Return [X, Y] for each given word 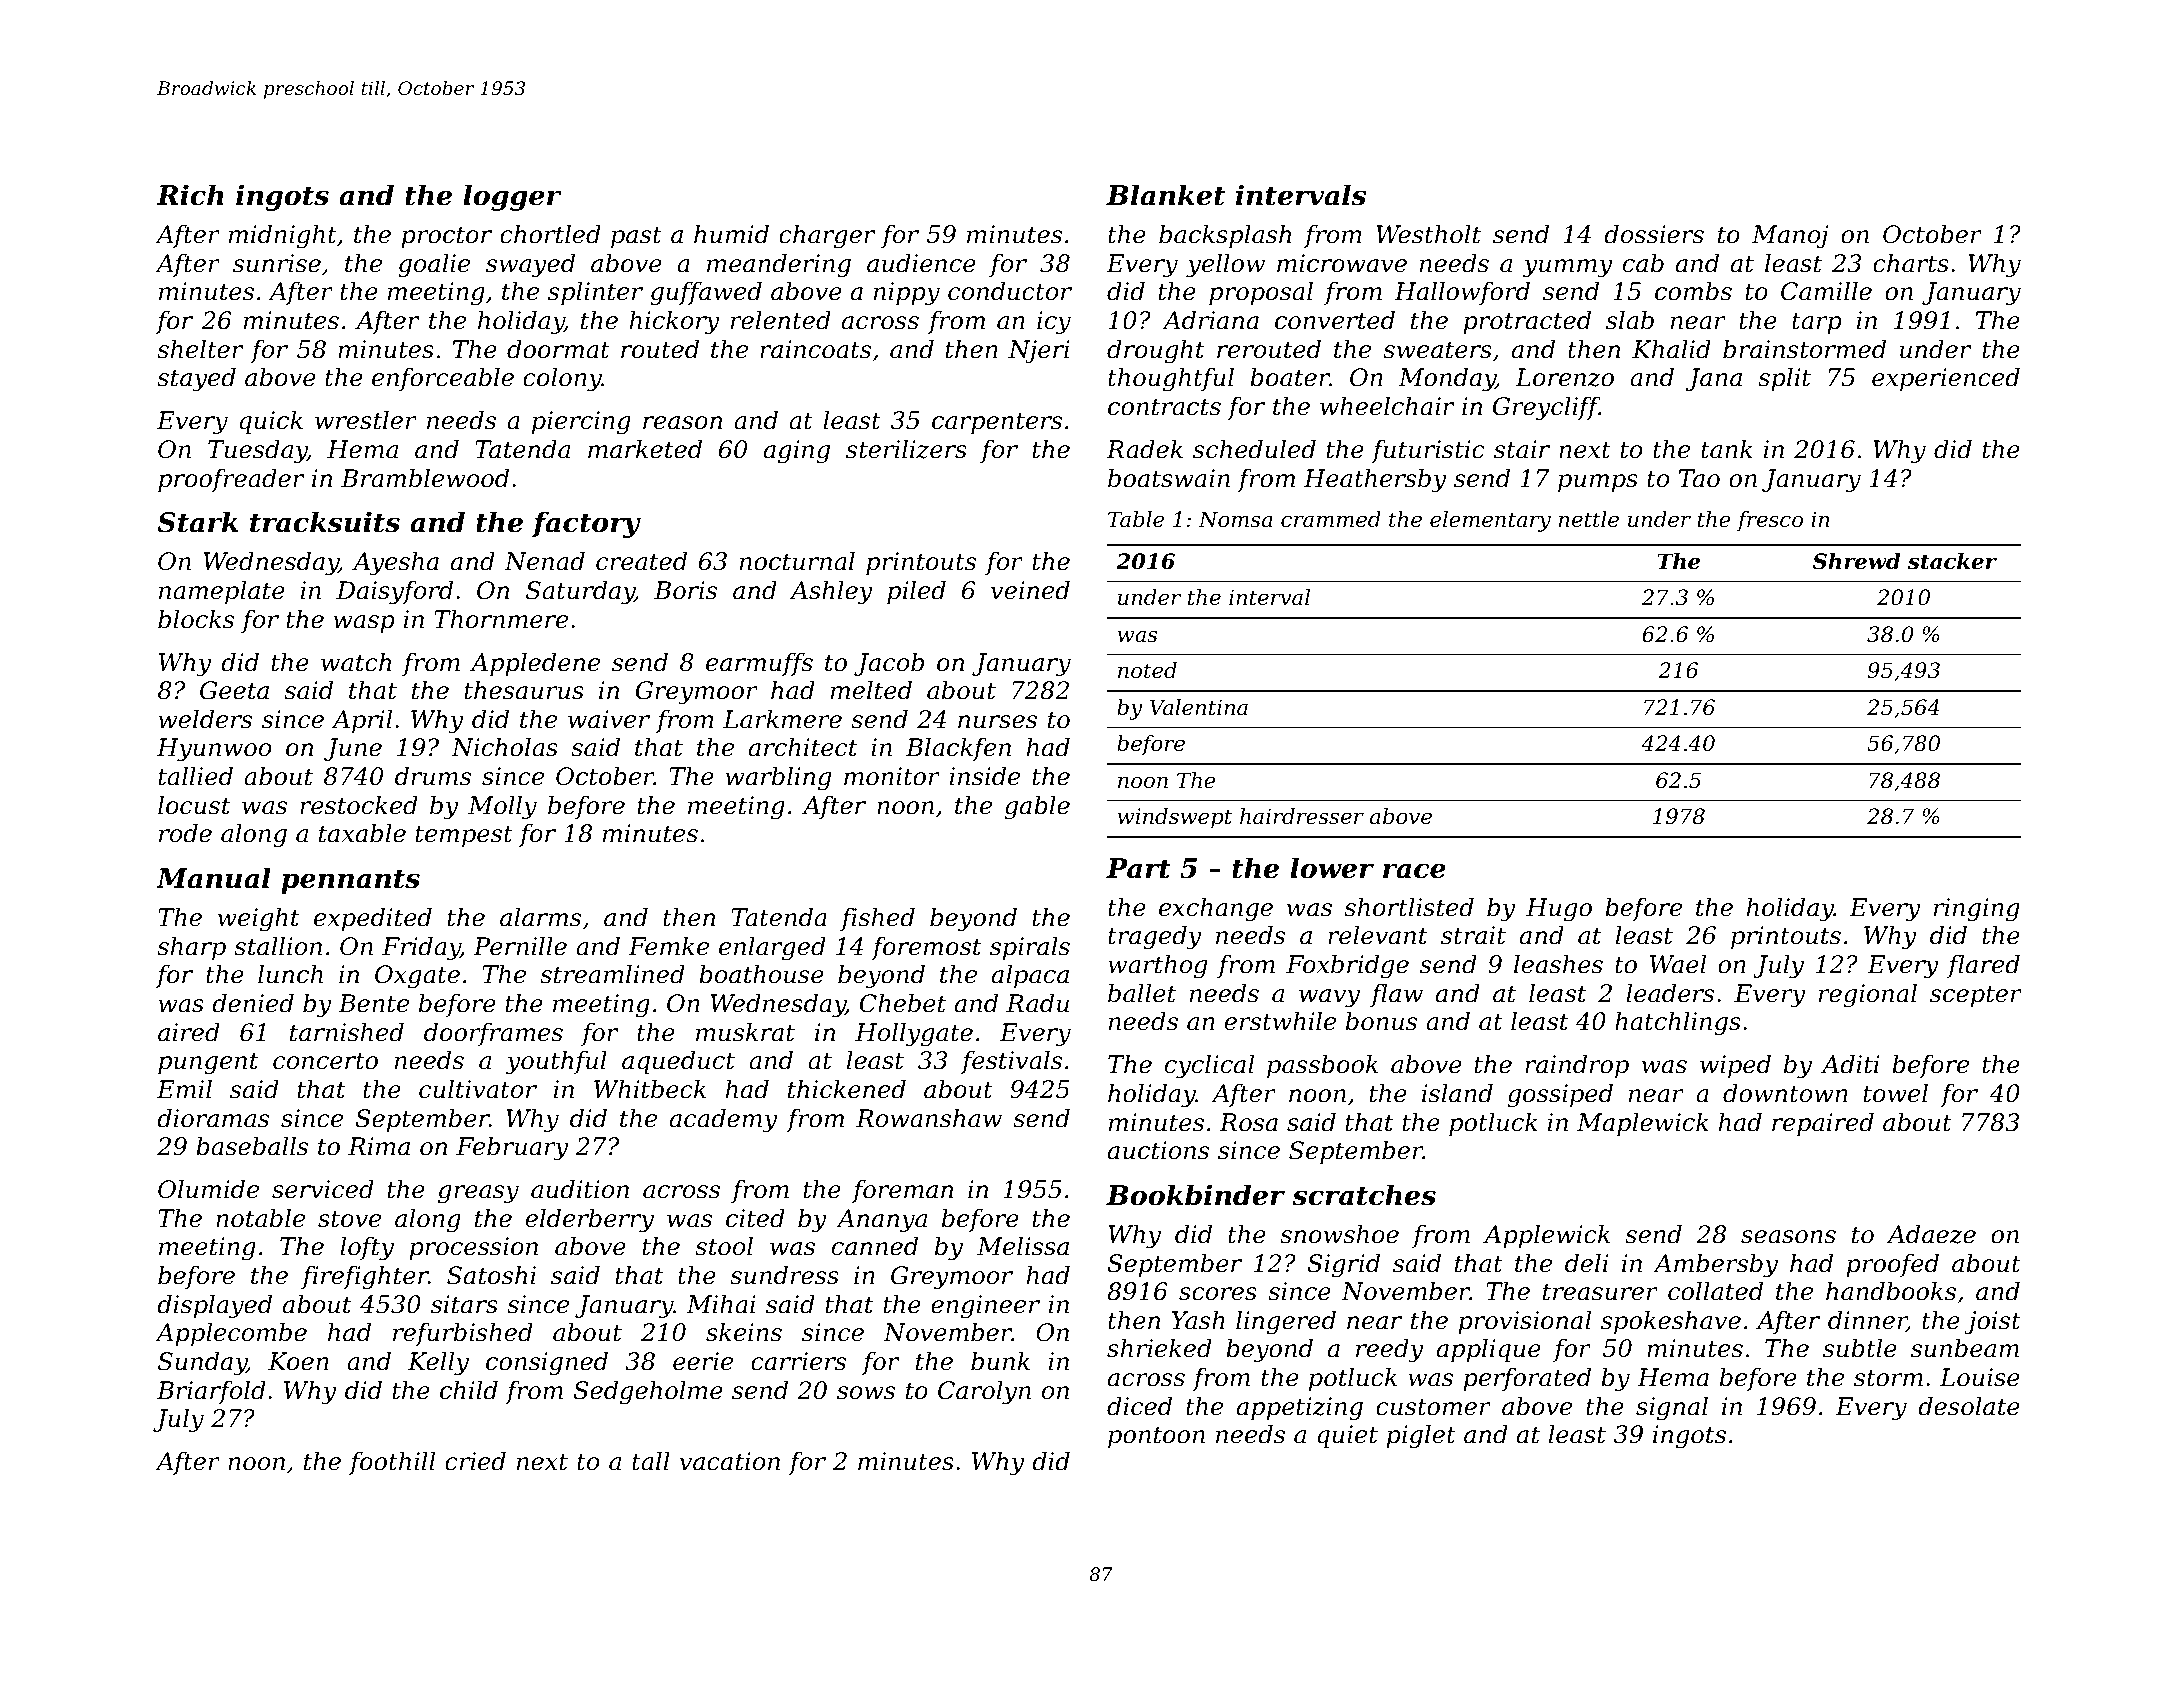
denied [253, 1003]
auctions [1158, 1150]
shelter [200, 349]
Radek [1144, 449]
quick [271, 422]
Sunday [202, 1363]
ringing [1977, 910]
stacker [1952, 561]
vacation [730, 1461]
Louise [1980, 1377]
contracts [1164, 407]
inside [985, 776]
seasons [1788, 1237]
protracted [1527, 322]
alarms [540, 917]
